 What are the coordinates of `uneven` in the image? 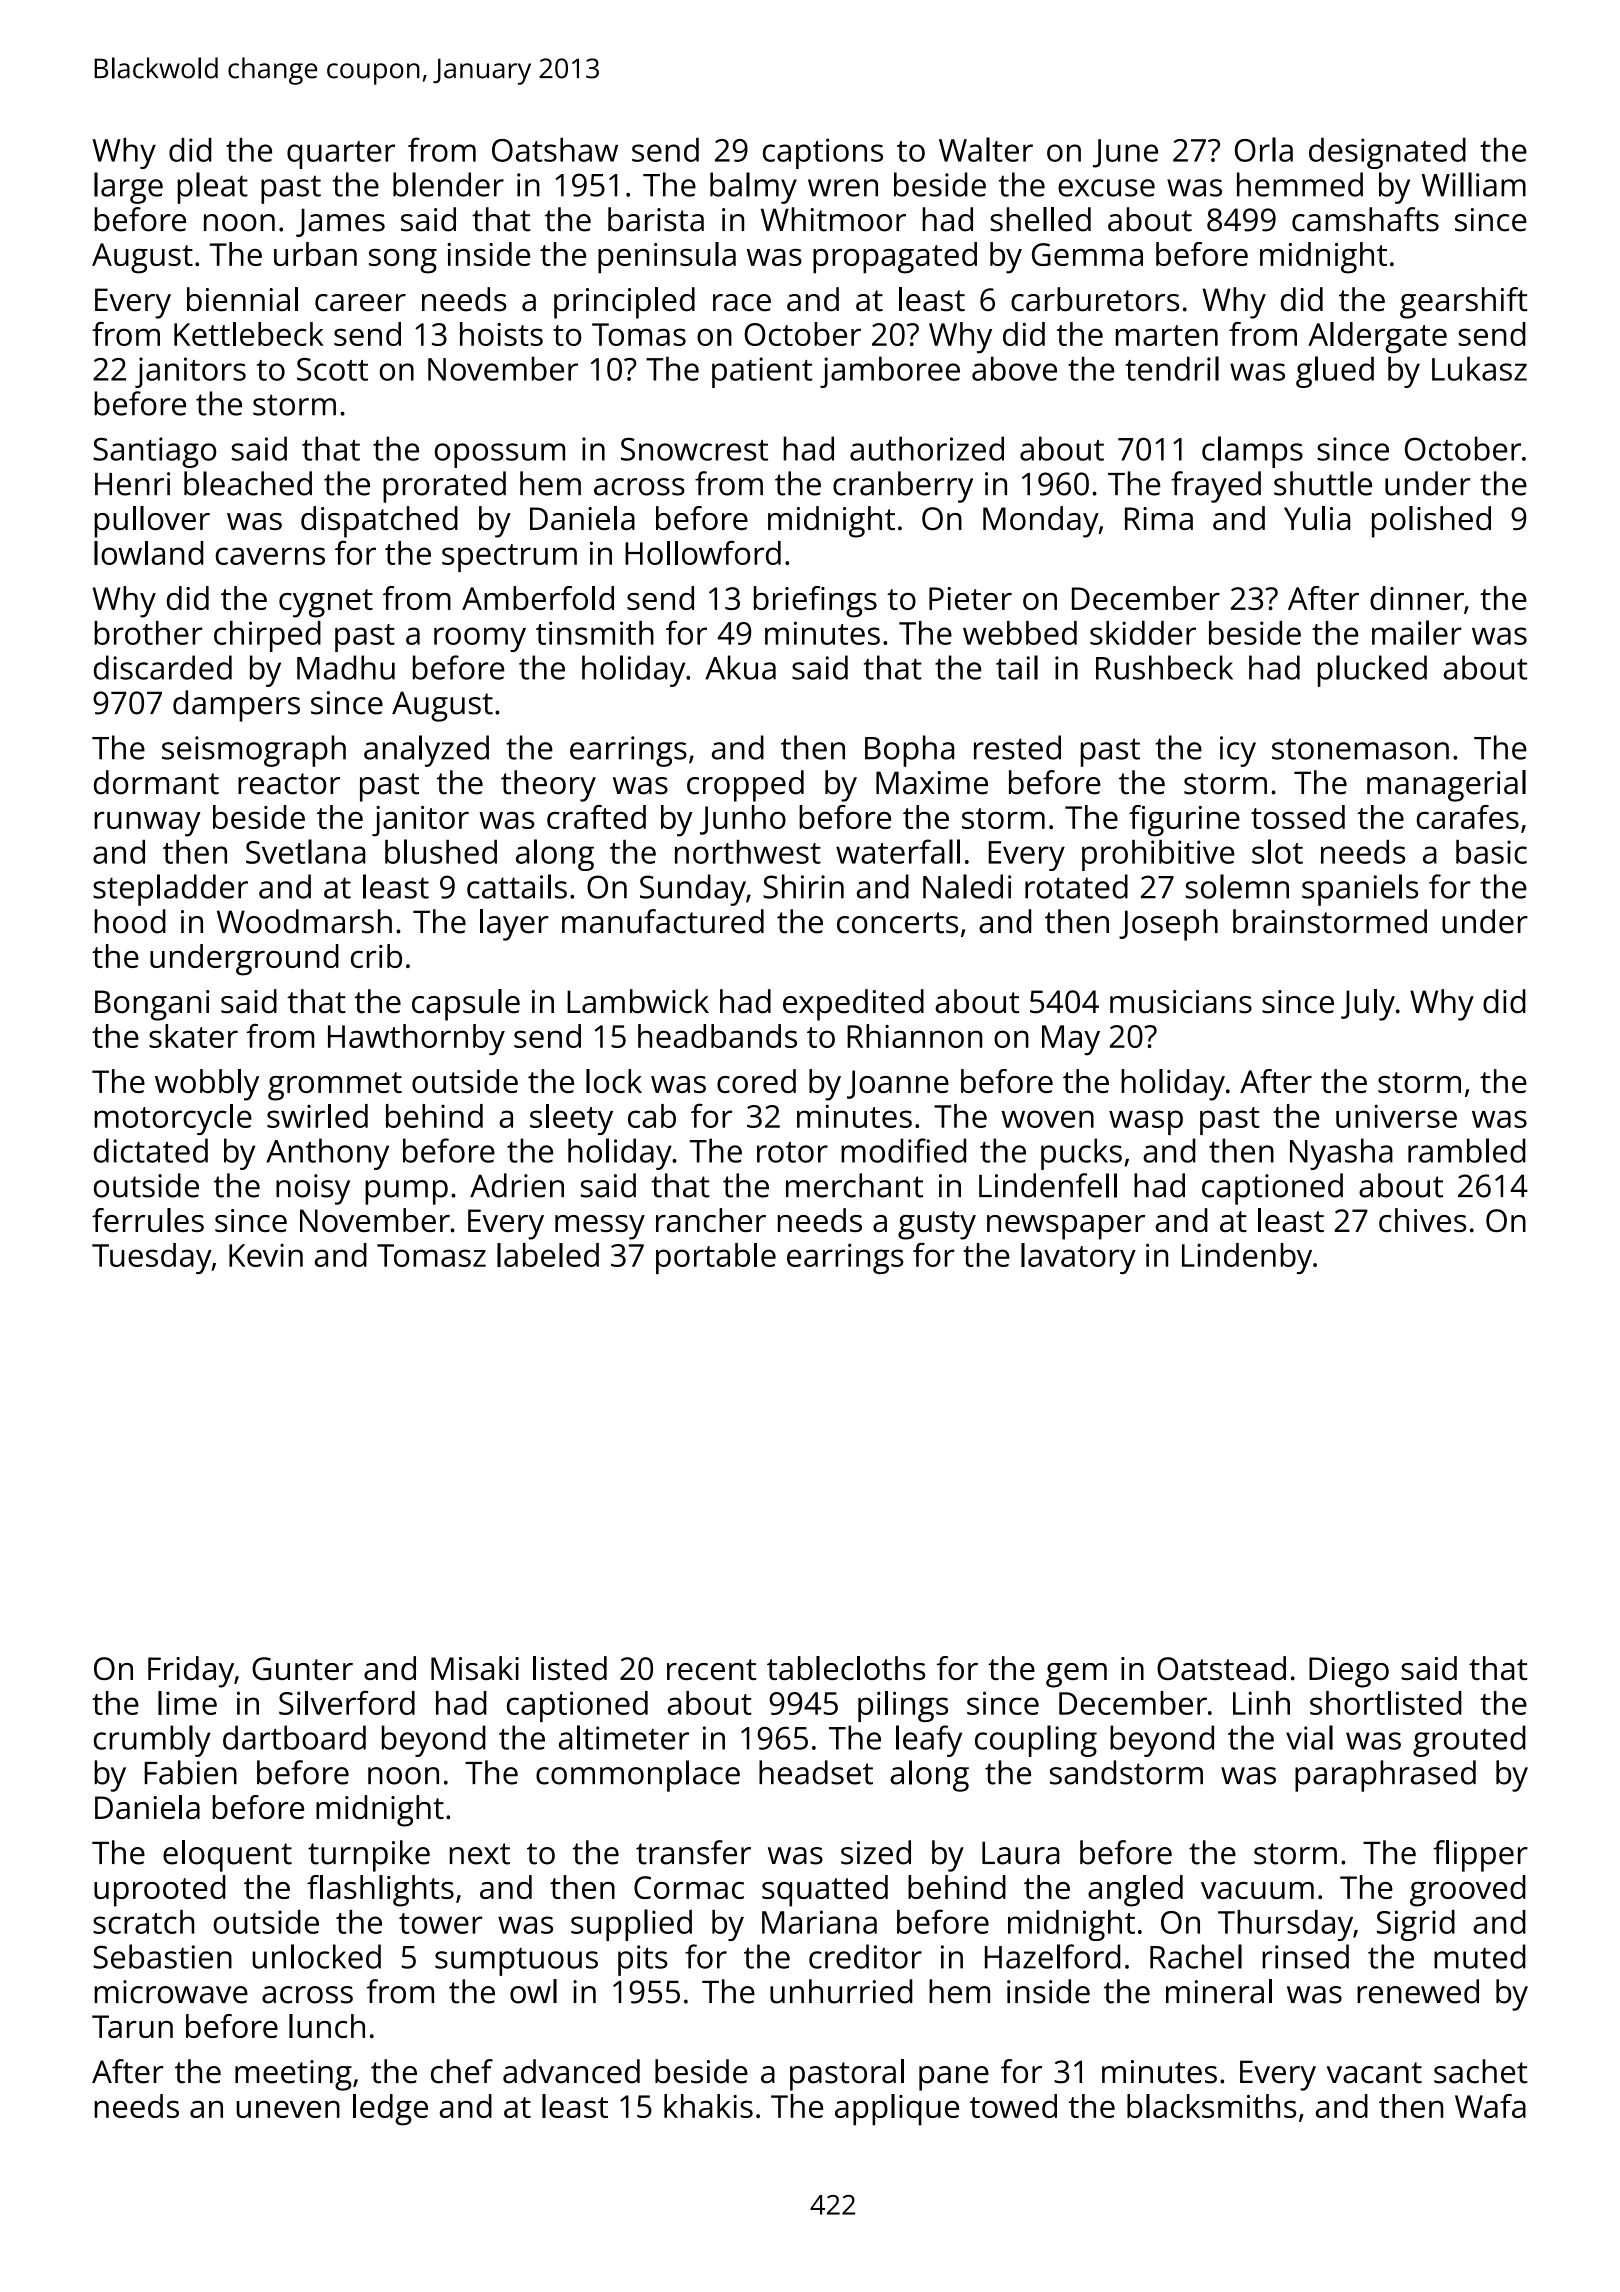 It's located at (288, 2109).
